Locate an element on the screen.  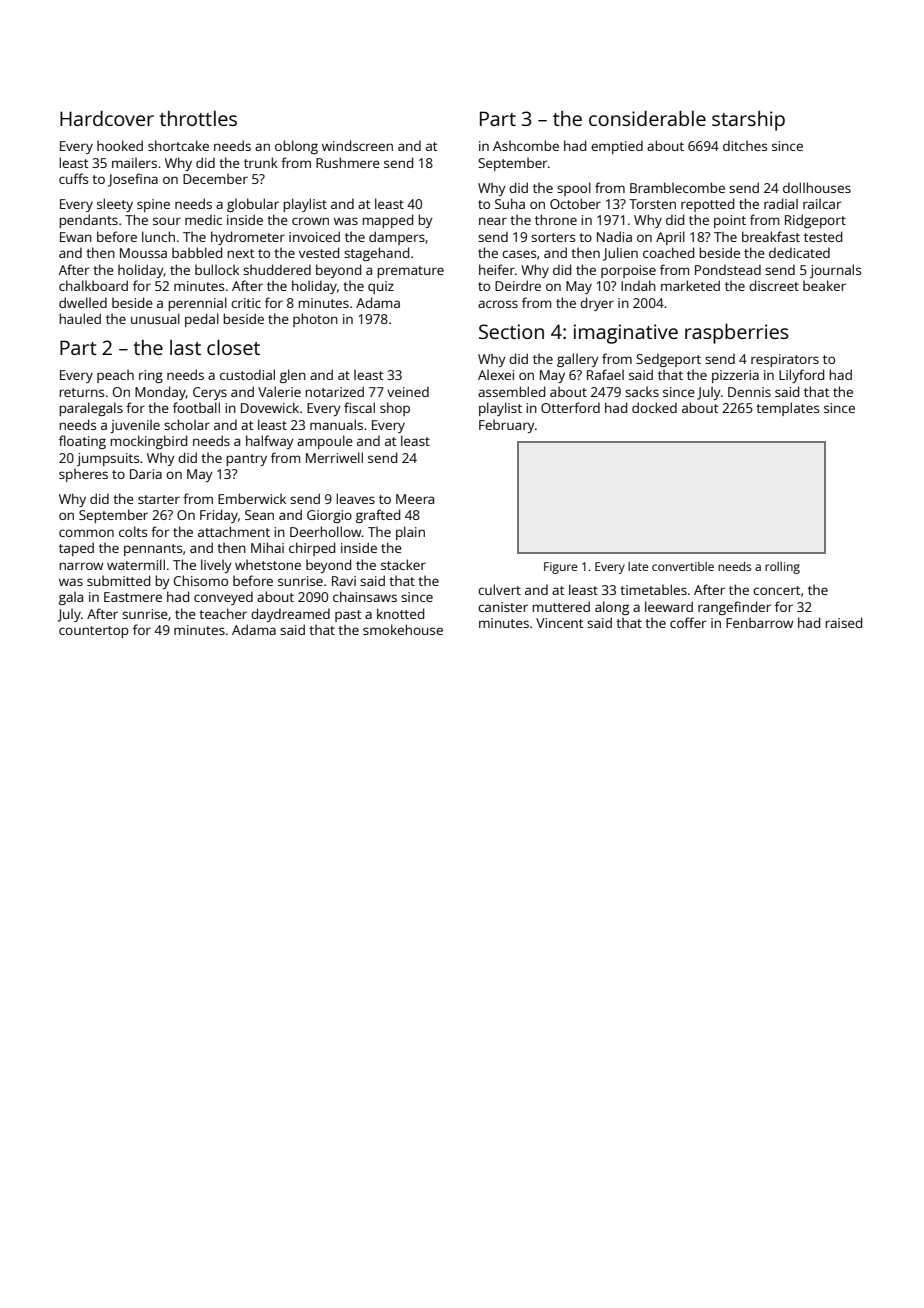
docked is located at coordinates (654, 407).
